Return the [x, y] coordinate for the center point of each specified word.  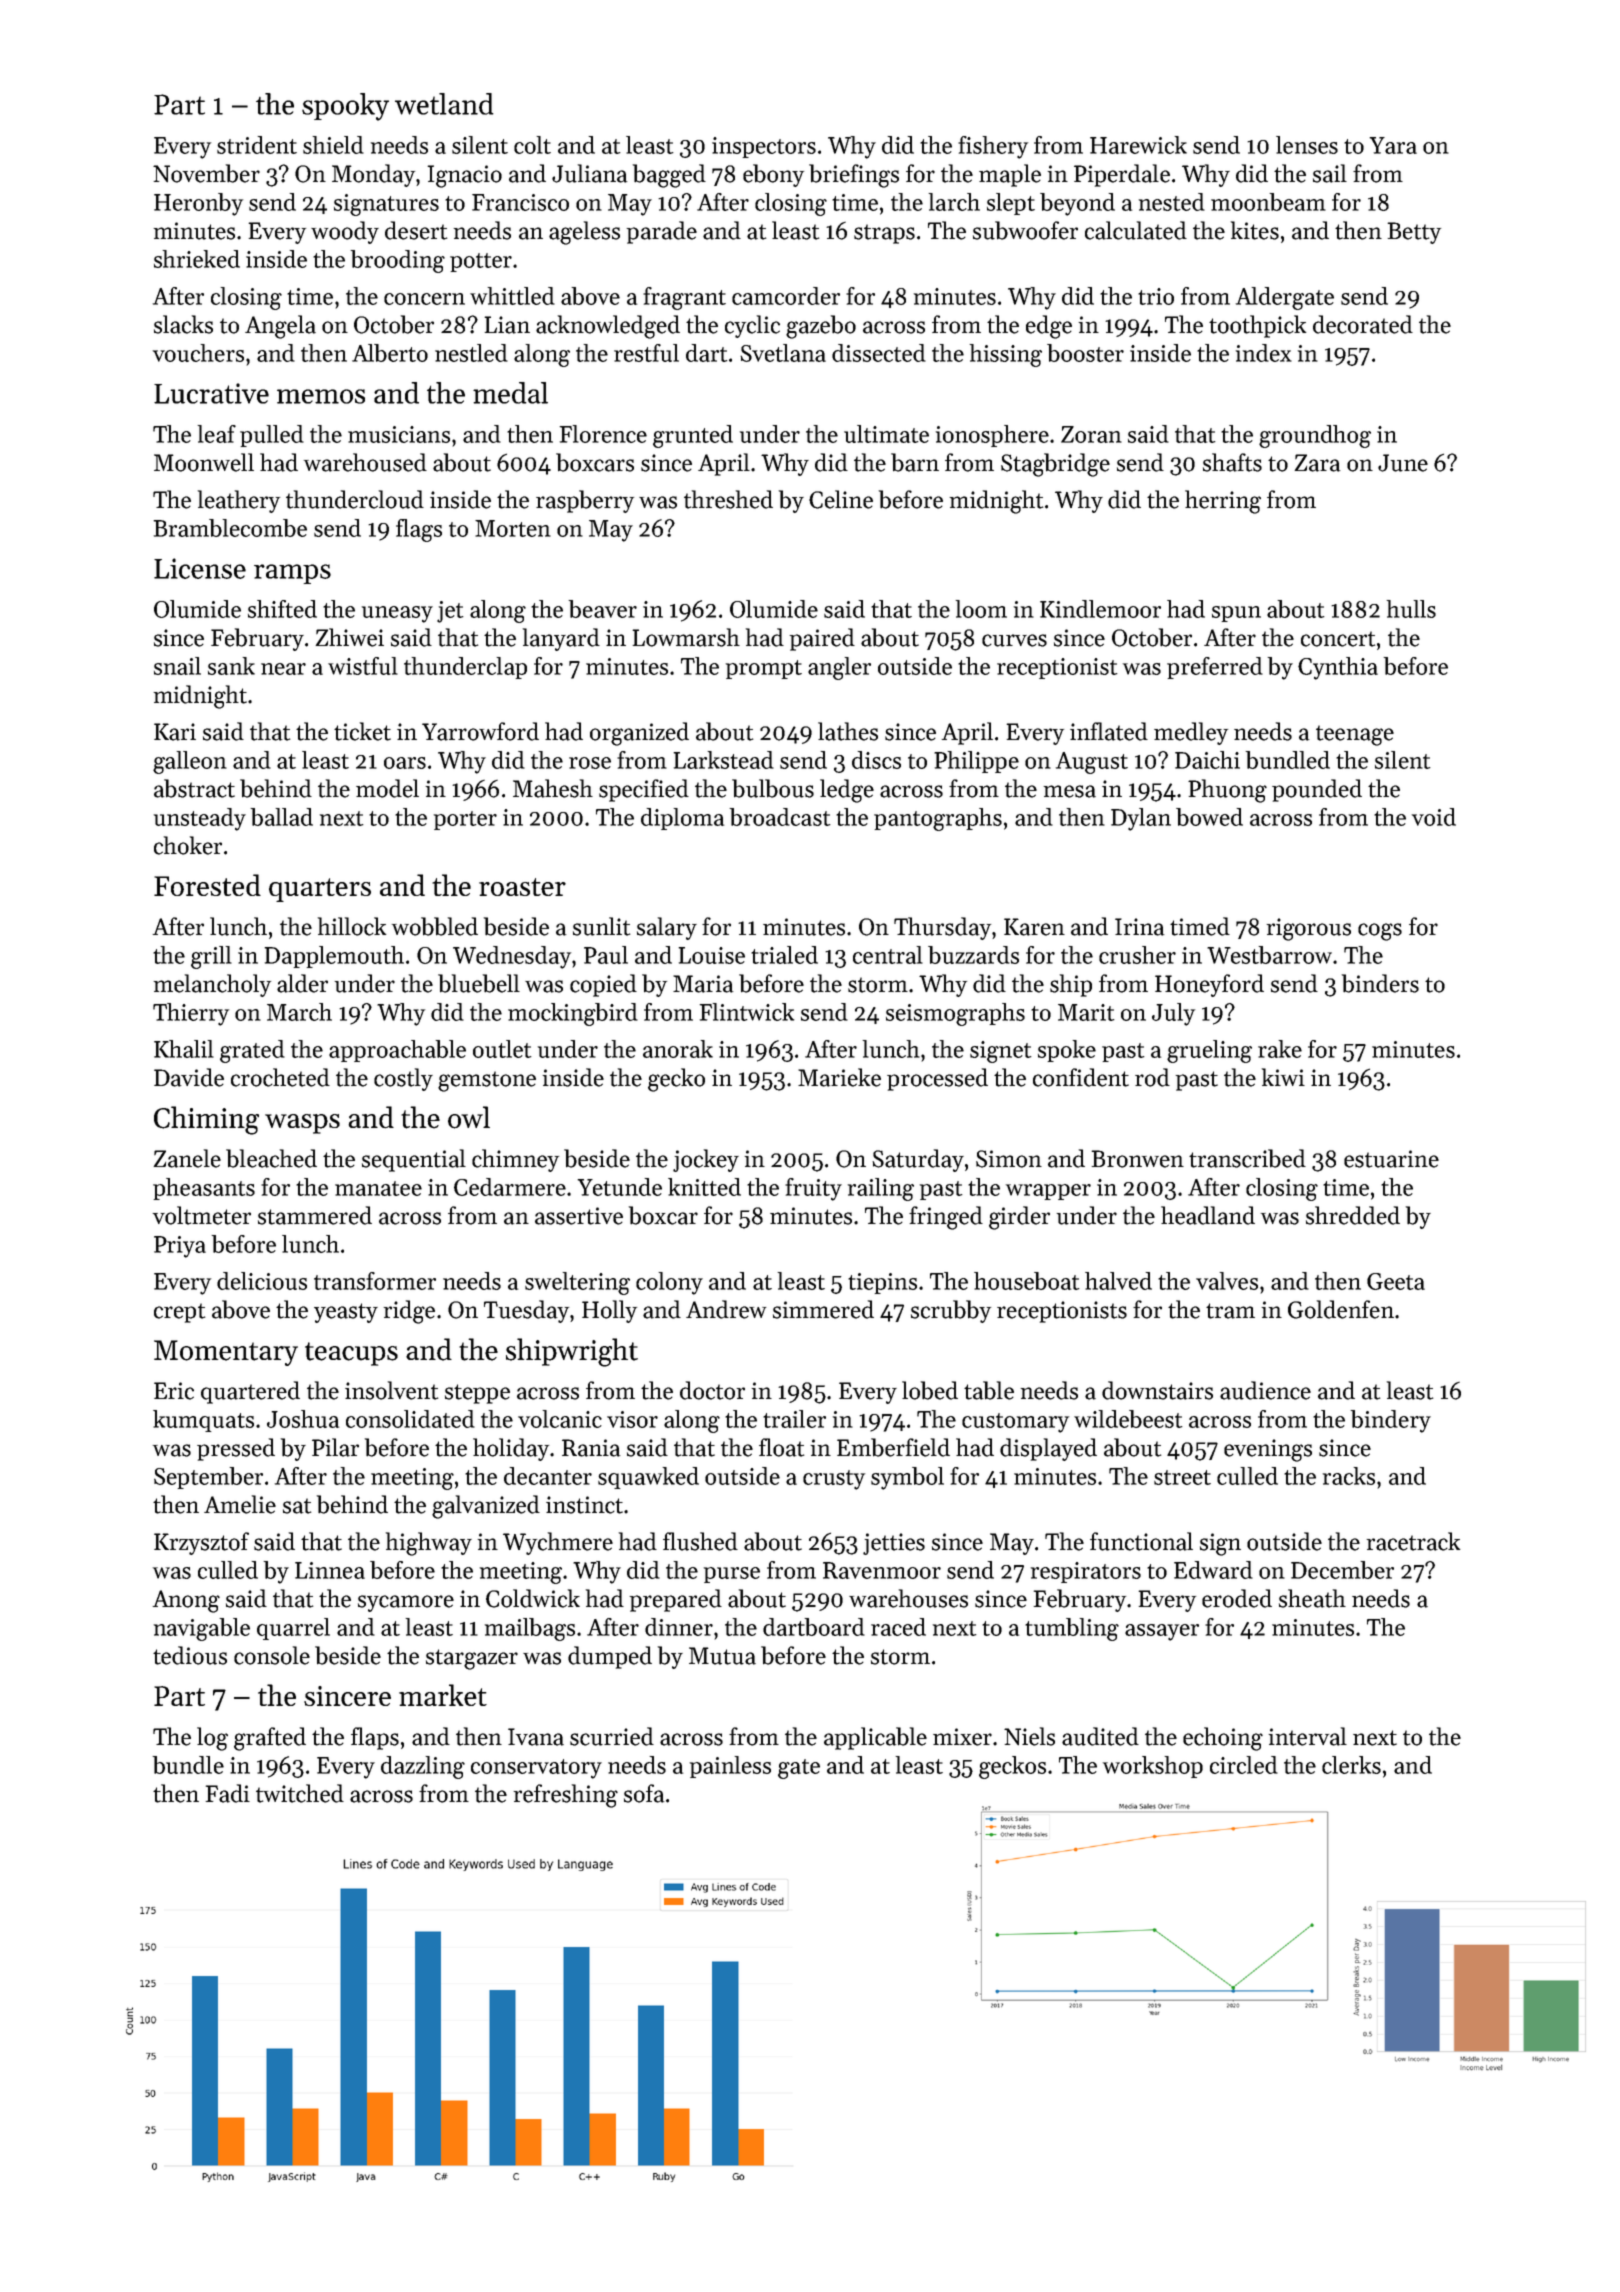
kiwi [1283, 1077]
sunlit [601, 926]
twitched [300, 1793]
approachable [397, 1051]
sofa [644, 1793]
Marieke [839, 1077]
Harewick [1138, 145]
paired [822, 639]
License [200, 568]
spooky [345, 107]
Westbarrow [1269, 955]
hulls [1411, 609]
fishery [993, 147]
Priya [180, 1247]
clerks [1351, 1765]
